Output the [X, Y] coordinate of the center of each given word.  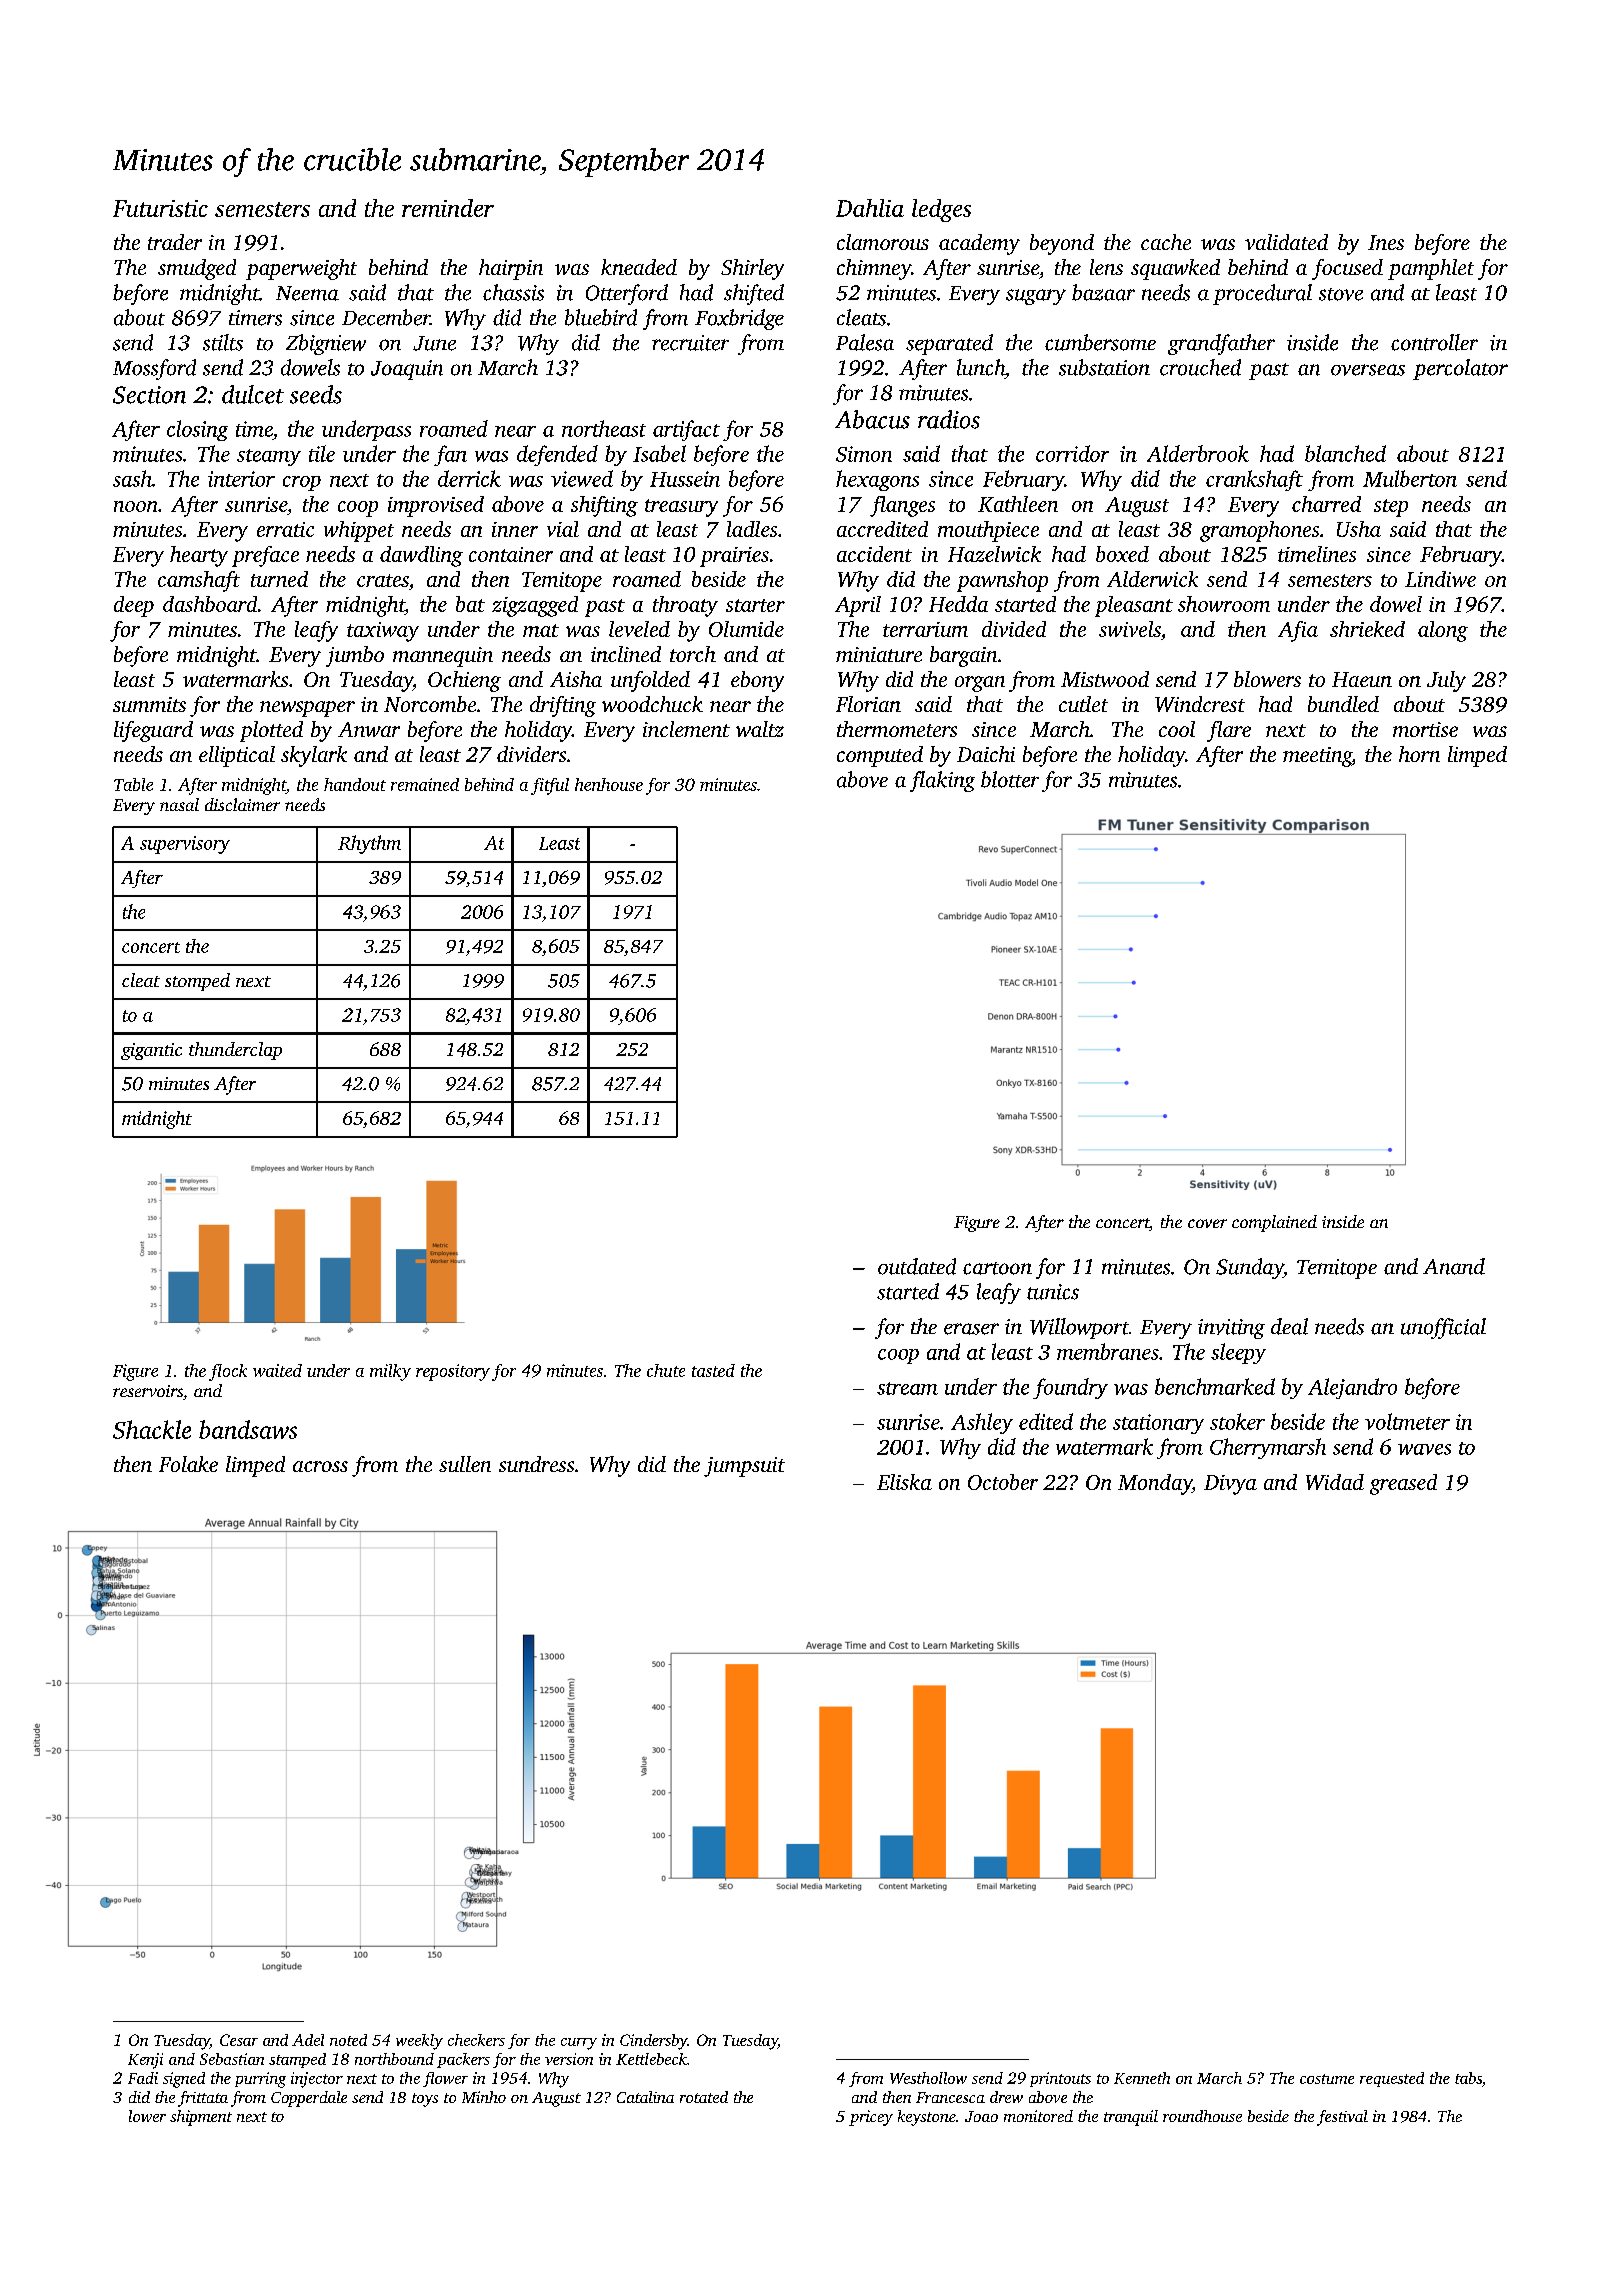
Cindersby [653, 2042]
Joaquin [407, 370]
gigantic [151, 1051]
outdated [917, 1266]
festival [1342, 2118]
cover [1207, 1223]
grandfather [1221, 344]
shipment [201, 2118]
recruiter [690, 343]
